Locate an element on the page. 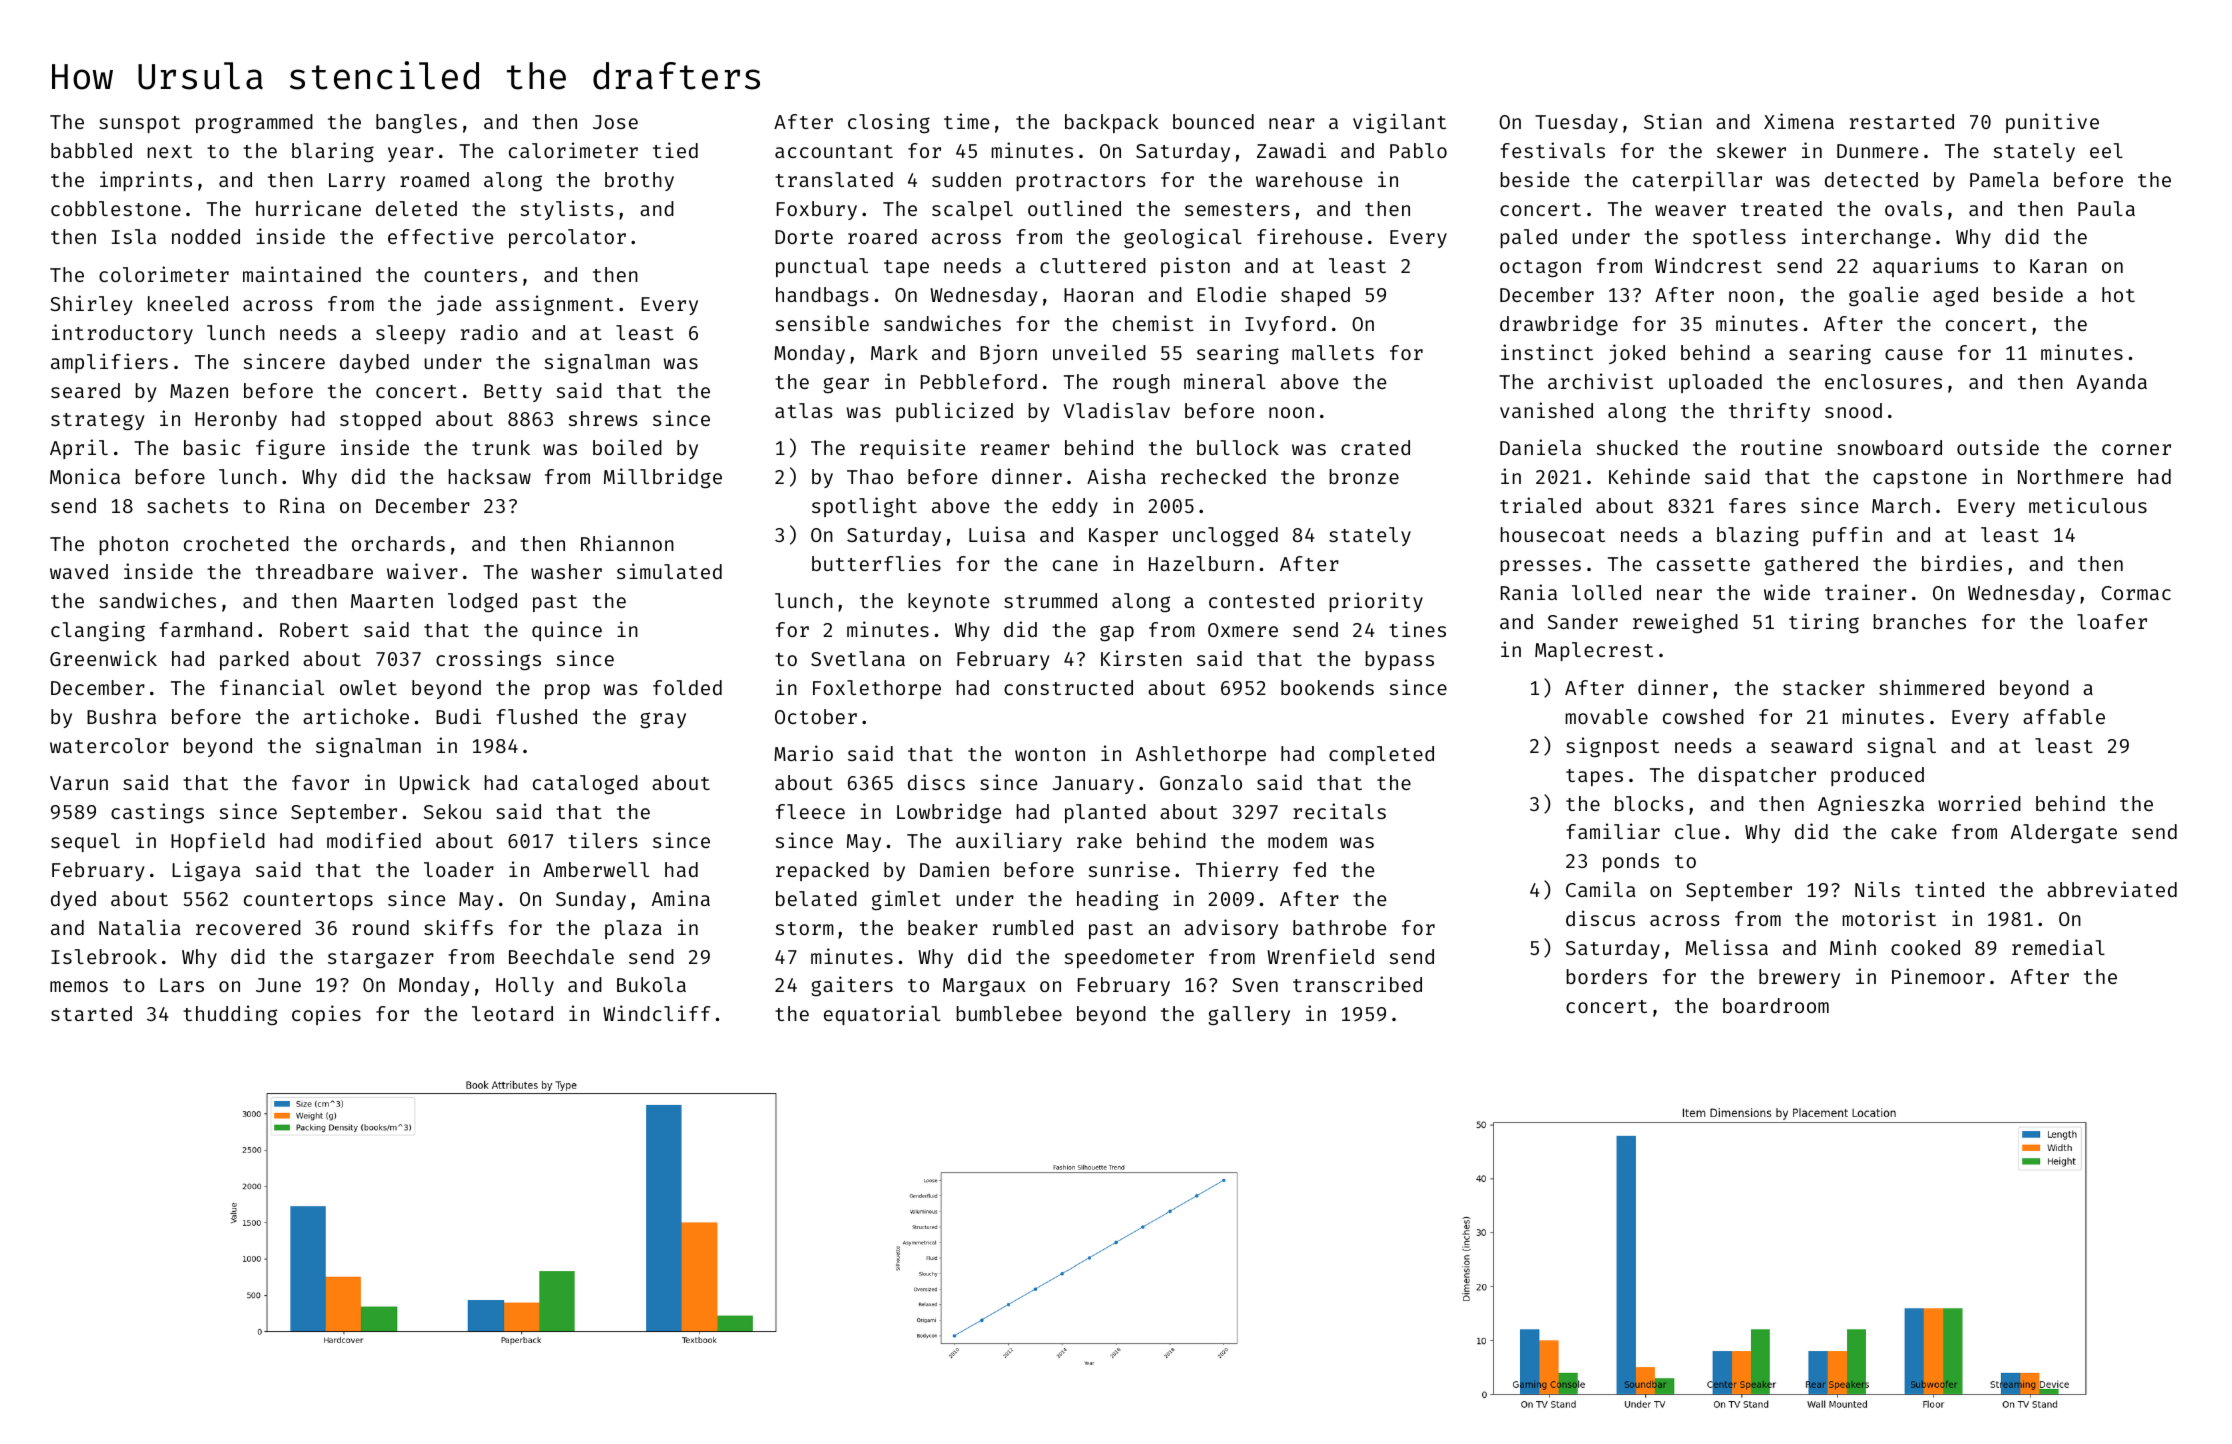 This document has width=2232, height=1444. clanging is located at coordinates (98, 631).
